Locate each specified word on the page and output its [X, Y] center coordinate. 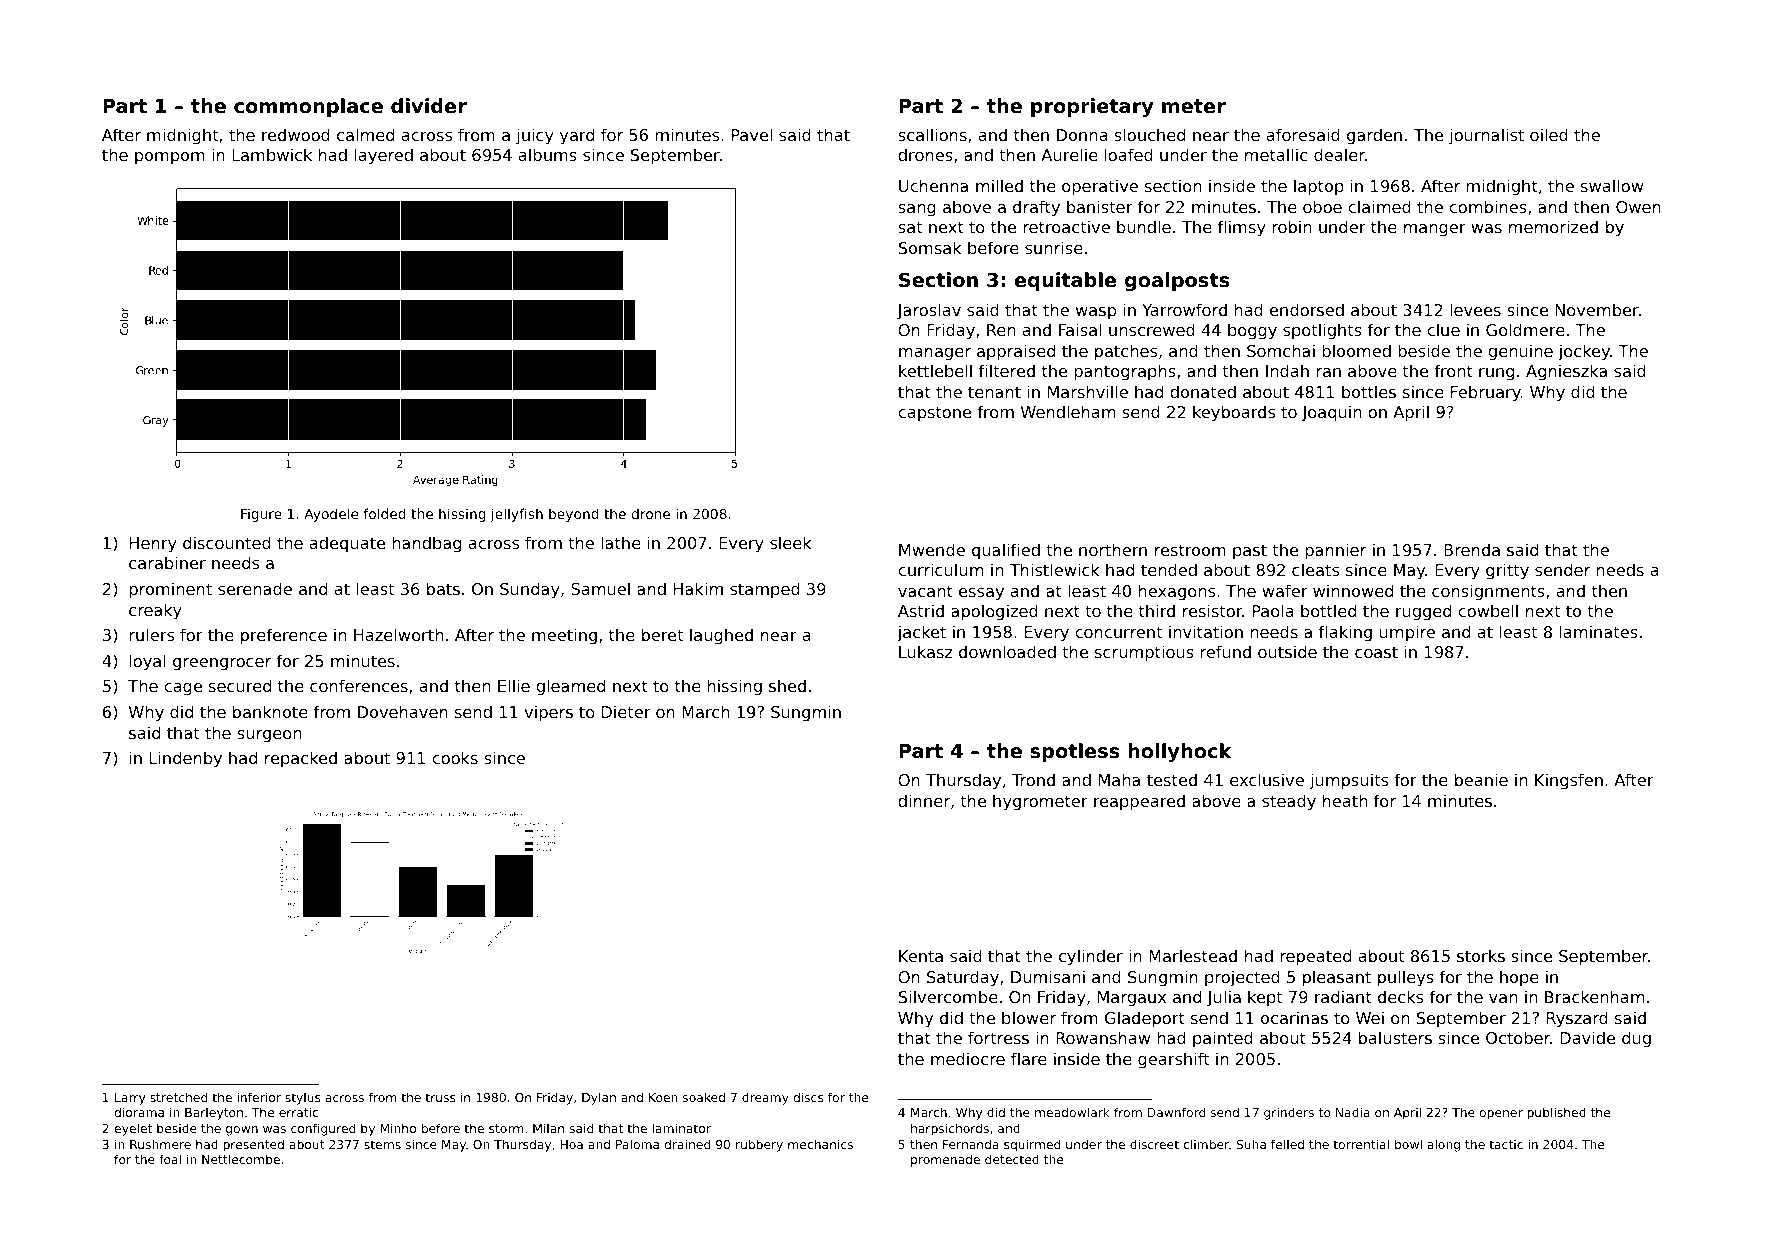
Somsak [930, 247]
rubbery [759, 1145]
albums [548, 154]
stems [382, 1144]
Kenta [921, 956]
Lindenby [186, 759]
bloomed [1356, 350]
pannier [1335, 551]
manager [935, 354]
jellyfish [516, 515]
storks [1481, 955]
